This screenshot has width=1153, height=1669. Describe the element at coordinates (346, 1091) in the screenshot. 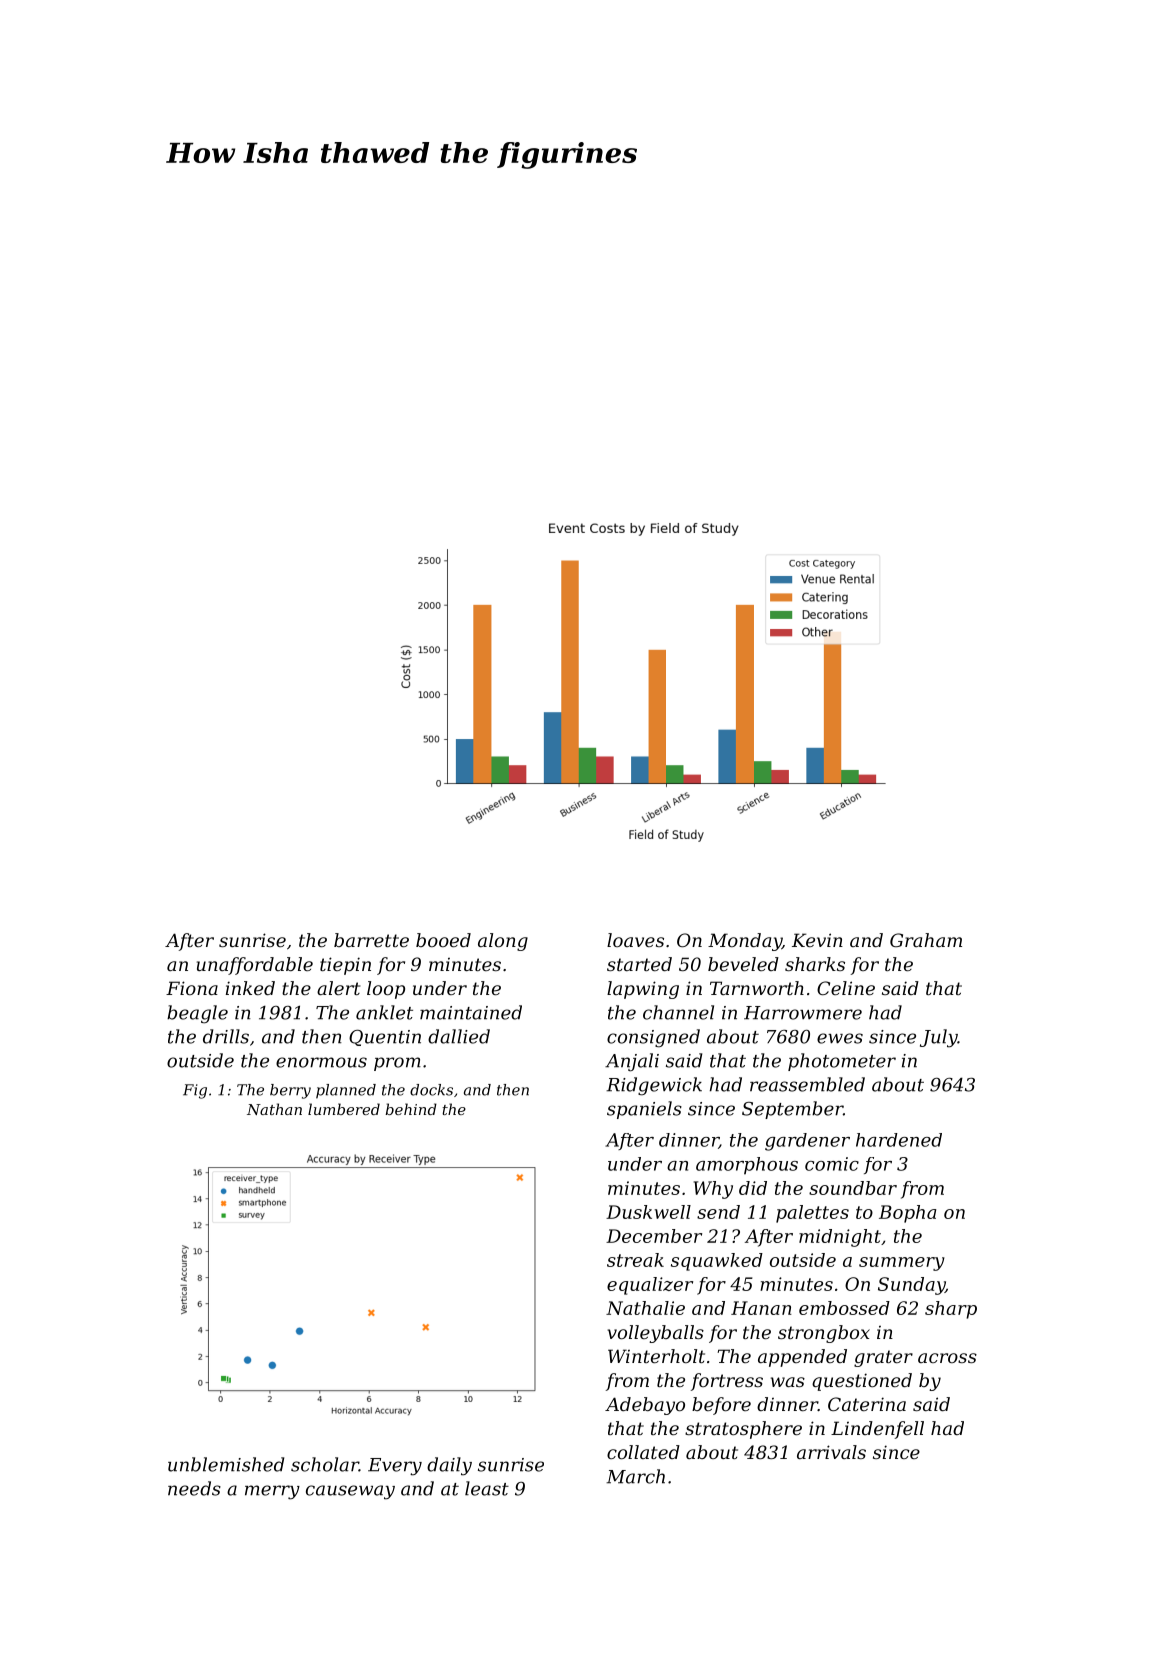

I see `planned` at that location.
